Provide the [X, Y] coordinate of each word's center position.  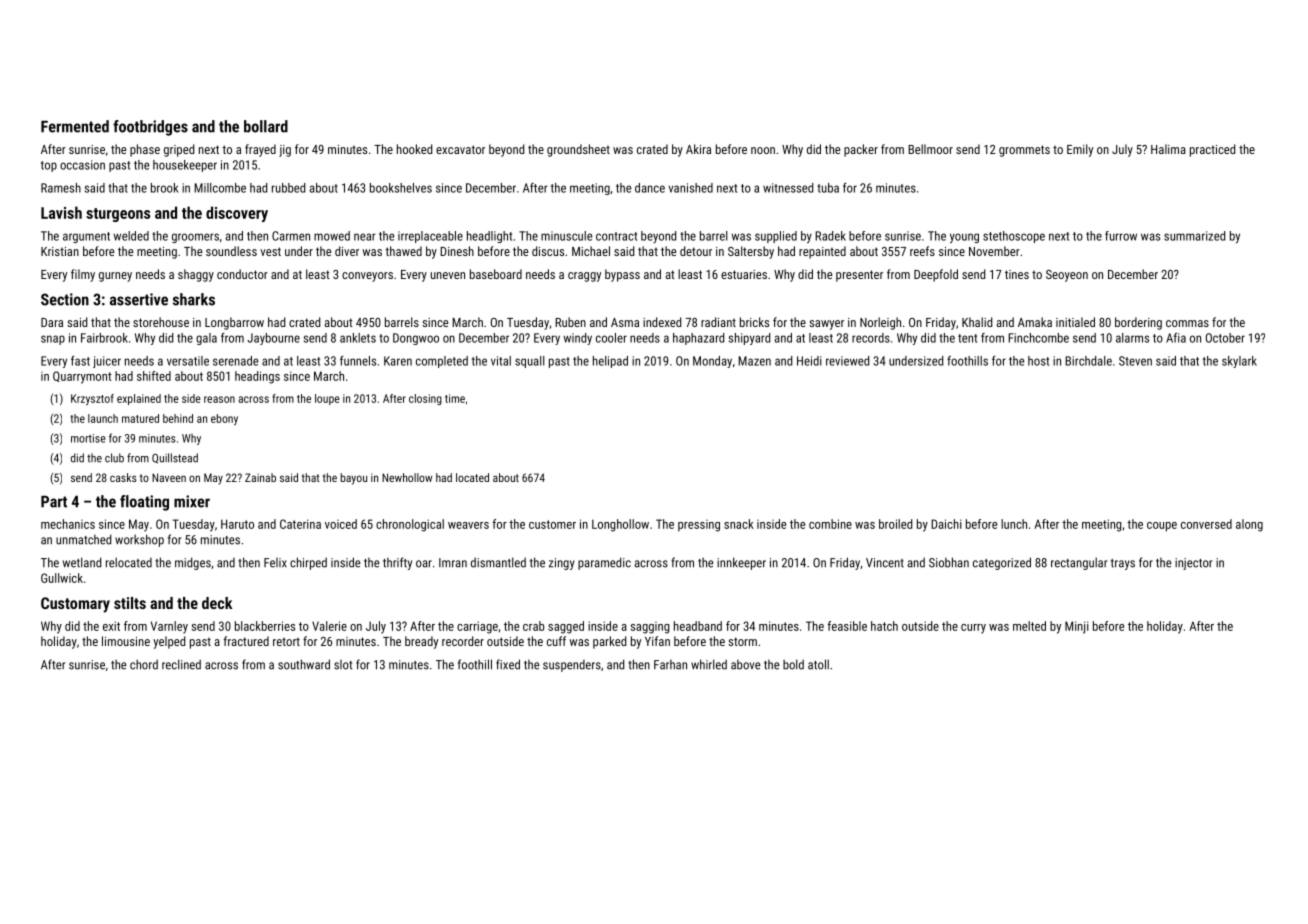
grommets [1024, 151]
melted [1029, 626]
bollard [266, 126]
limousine [126, 641]
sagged [566, 627]
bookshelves [401, 188]
